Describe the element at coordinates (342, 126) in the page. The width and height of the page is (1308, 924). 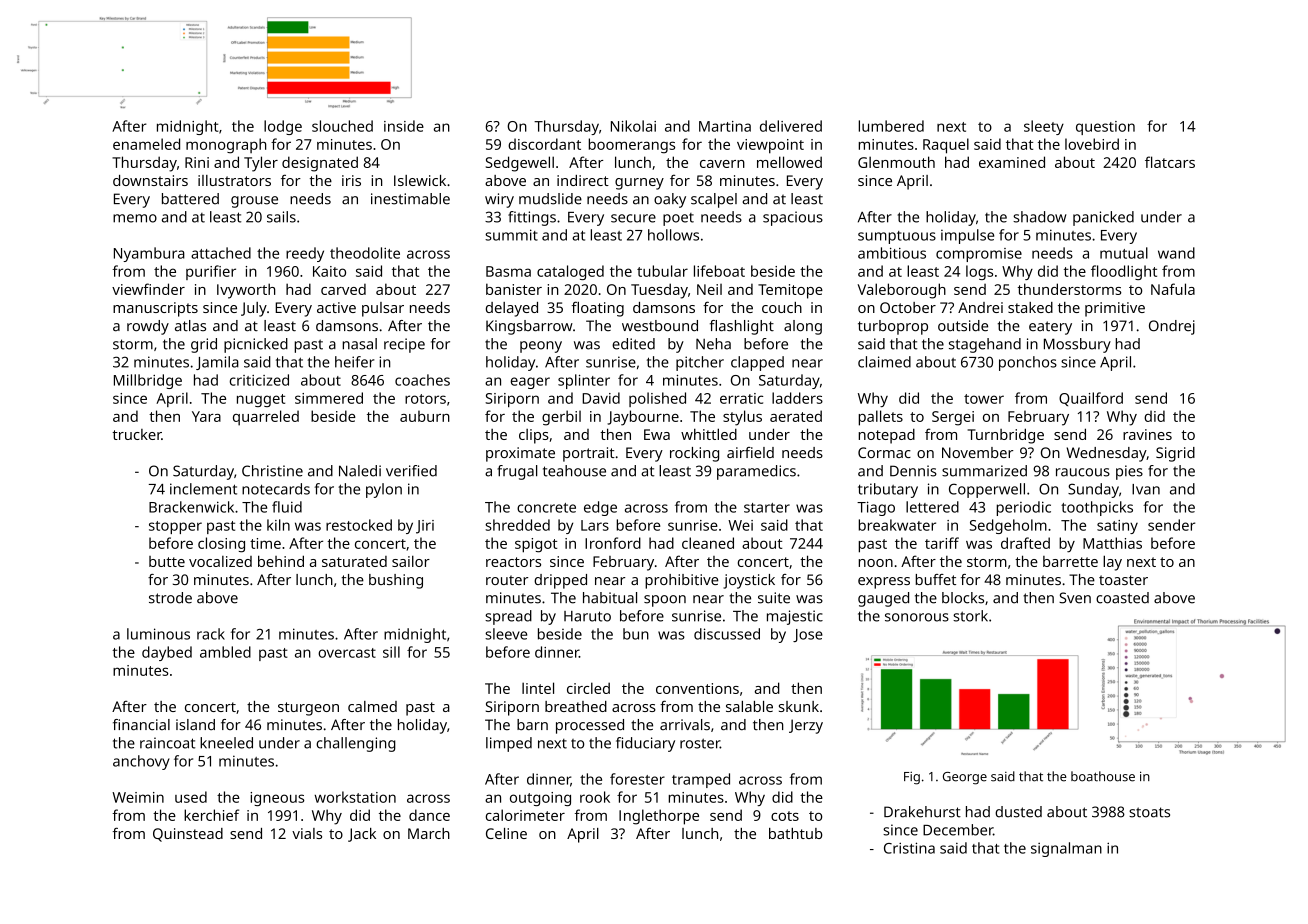
I see `slouched` at that location.
